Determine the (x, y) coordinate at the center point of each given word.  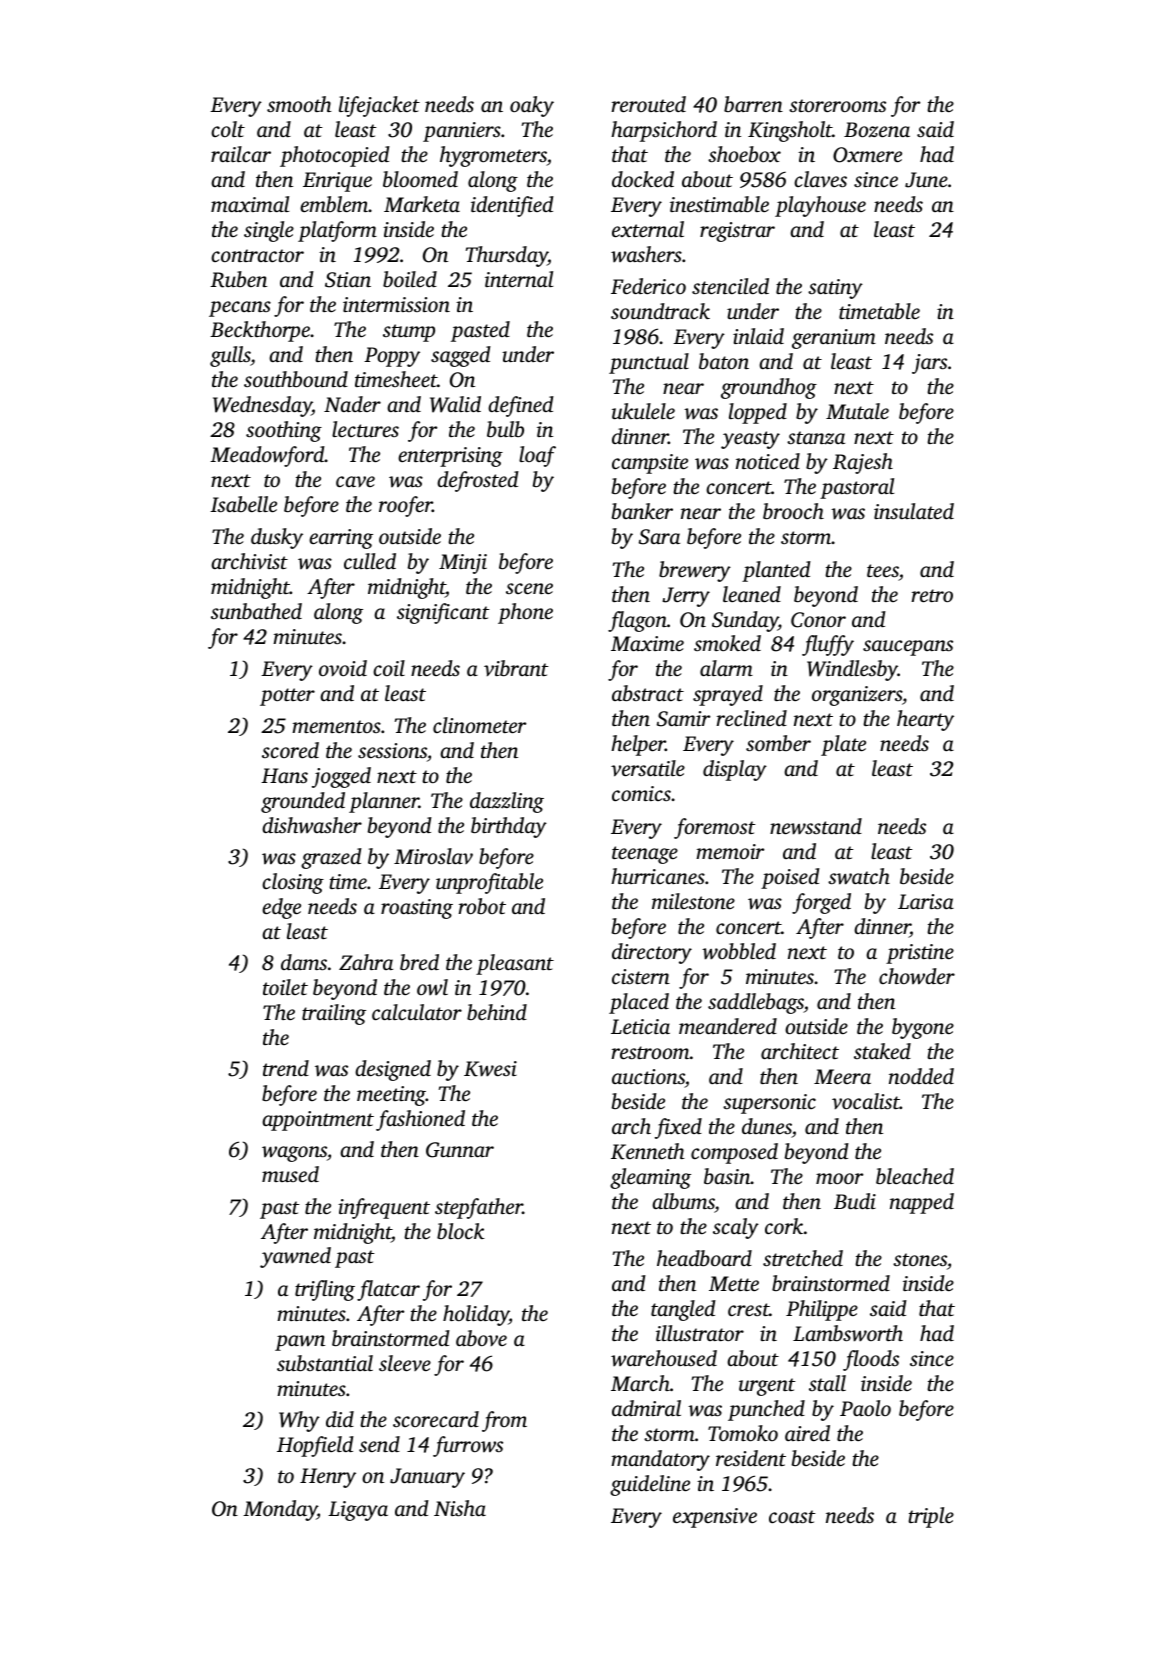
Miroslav (433, 856)
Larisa (926, 901)
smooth (299, 104)
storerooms (837, 105)
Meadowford (267, 456)
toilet (285, 987)
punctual (649, 363)
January (427, 1478)
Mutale (857, 411)
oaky (532, 106)
